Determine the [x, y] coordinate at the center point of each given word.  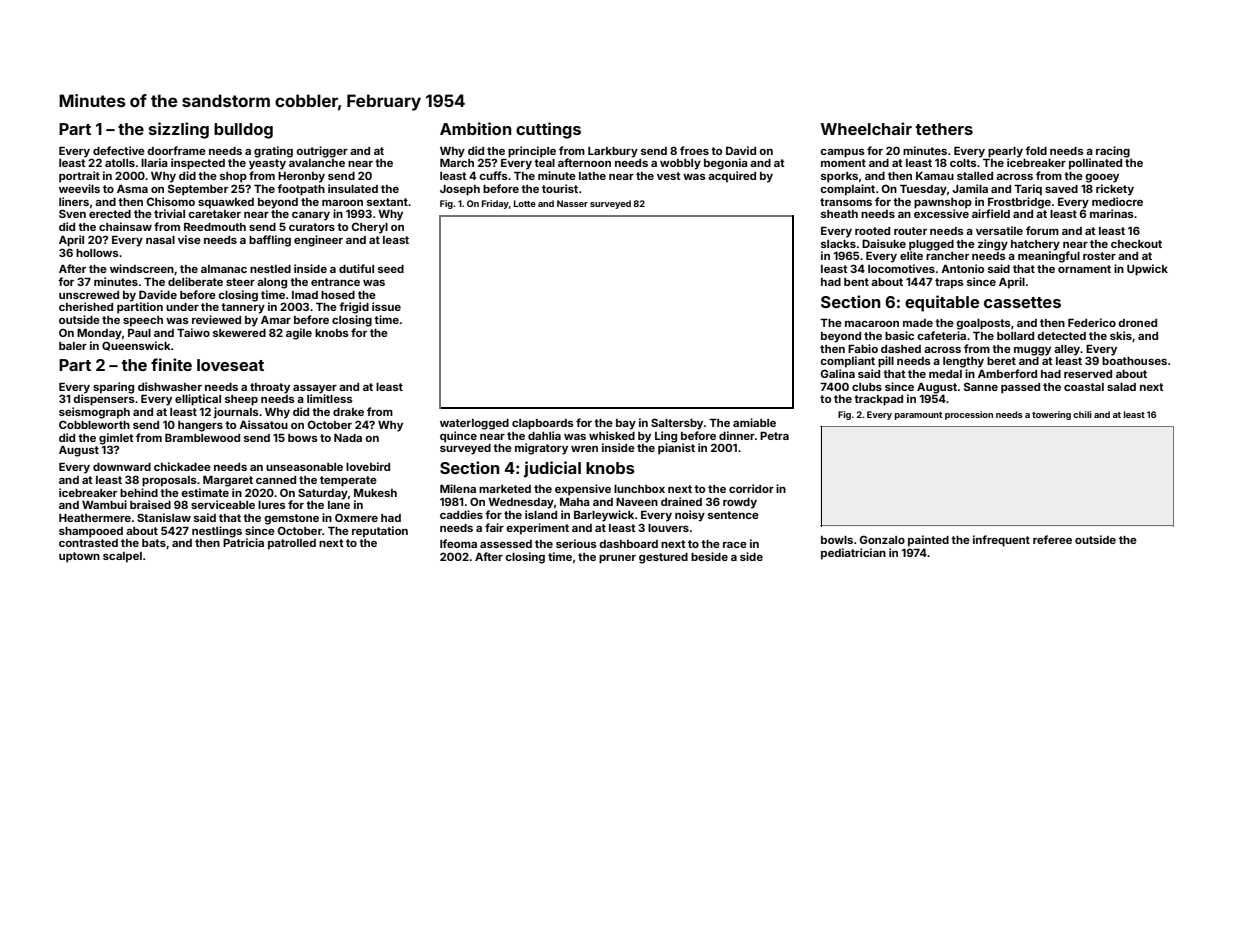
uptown [79, 557]
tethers [944, 129]
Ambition [476, 128]
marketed [505, 489]
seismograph [94, 413]
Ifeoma [458, 543]
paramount [918, 416]
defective [119, 150]
